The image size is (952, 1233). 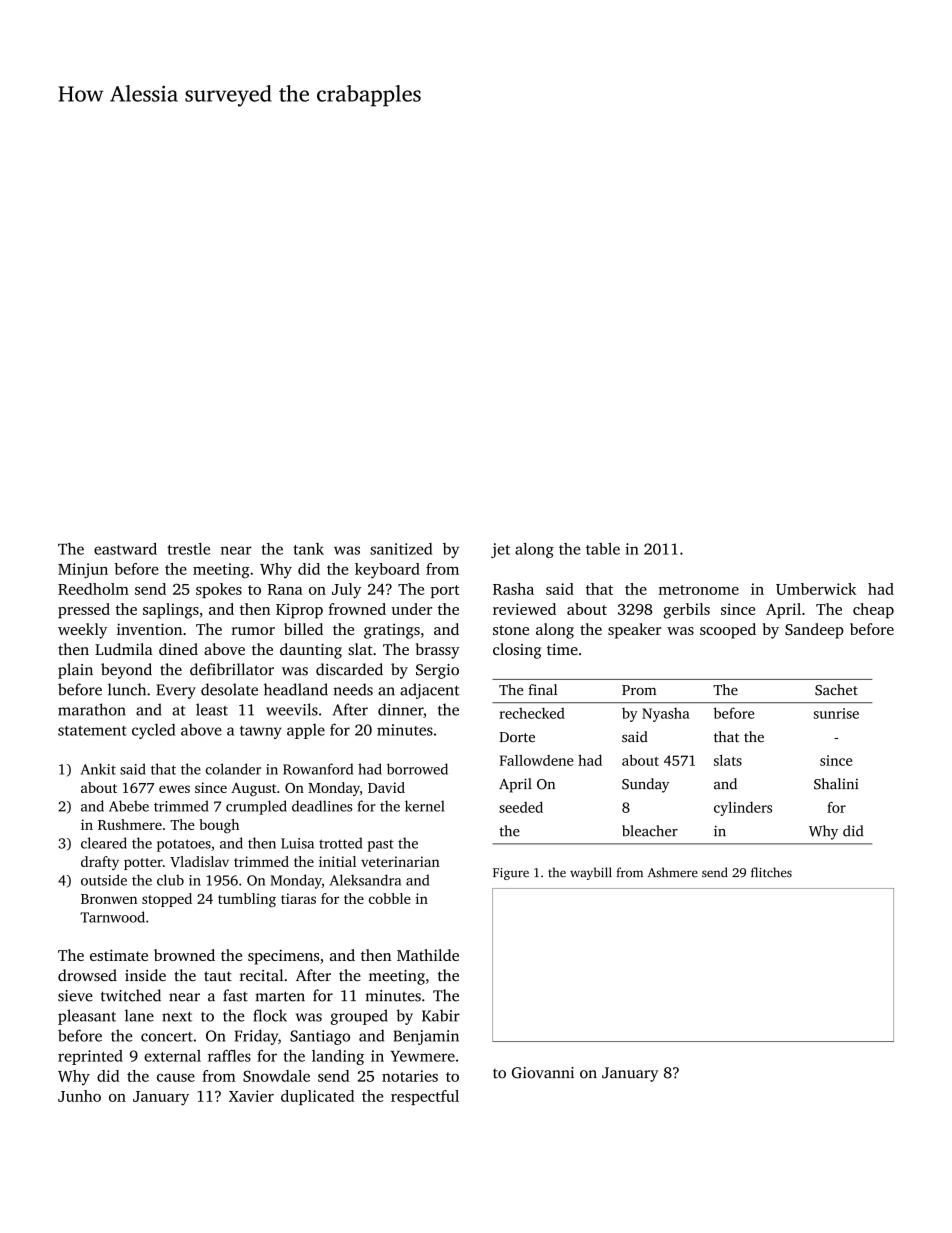 What do you see at coordinates (346, 591) in the image?
I see `July` at bounding box center [346, 591].
